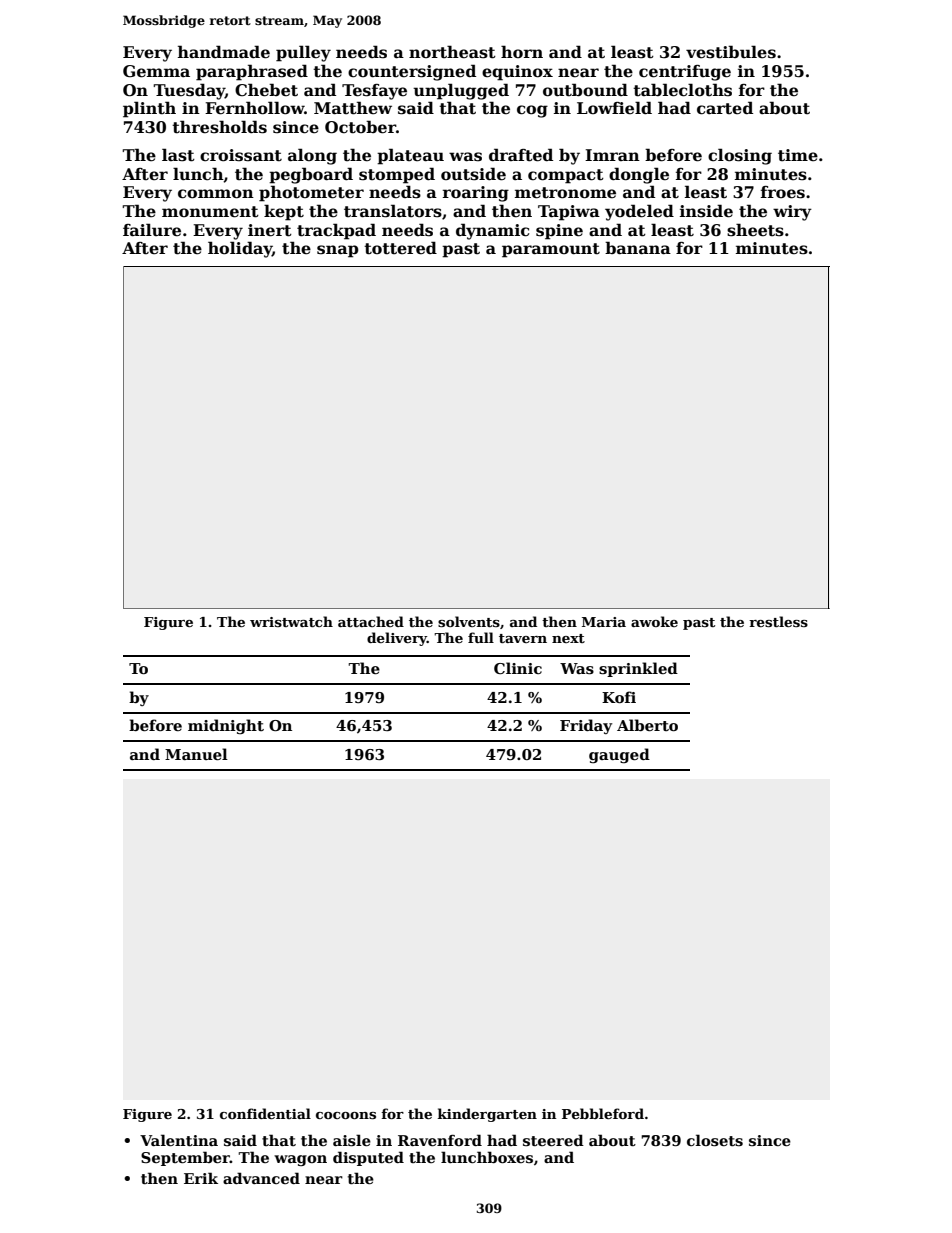  What do you see at coordinates (156, 71) in the screenshot?
I see `Gemma` at bounding box center [156, 71].
